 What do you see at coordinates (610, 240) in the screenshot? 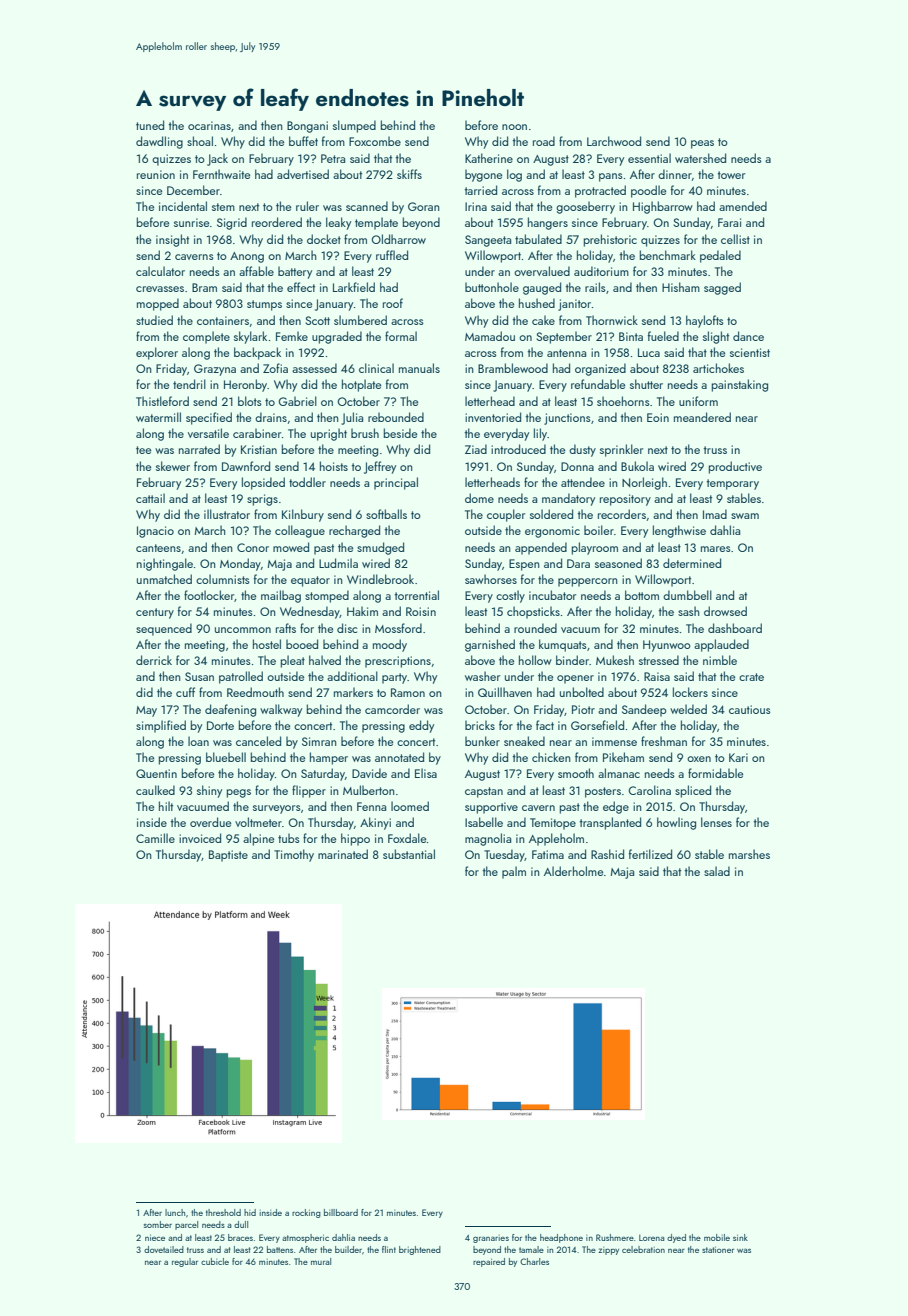
I see `prehistoric` at bounding box center [610, 240].
